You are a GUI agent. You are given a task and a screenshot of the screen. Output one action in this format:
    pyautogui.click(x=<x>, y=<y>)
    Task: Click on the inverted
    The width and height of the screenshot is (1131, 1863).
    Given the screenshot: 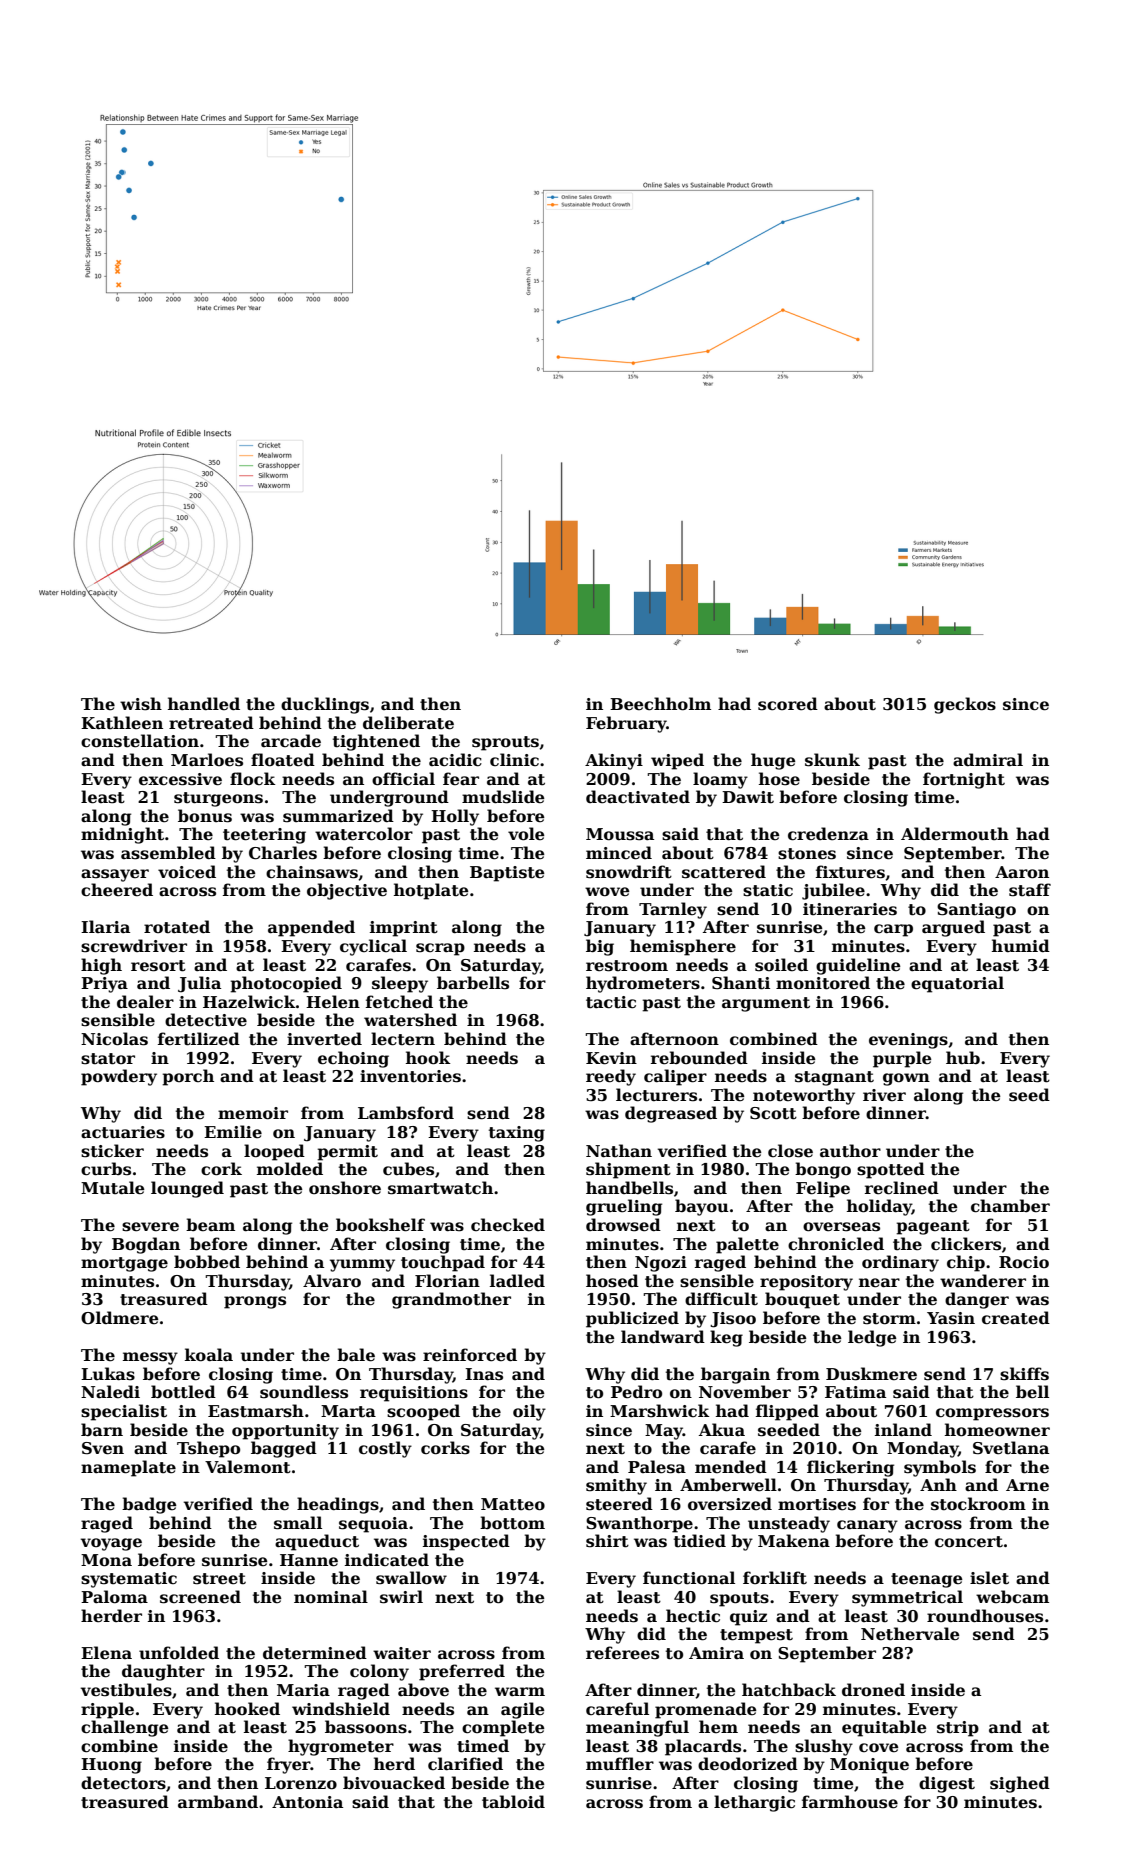 What is the action you would take?
    pyautogui.click(x=324, y=1039)
